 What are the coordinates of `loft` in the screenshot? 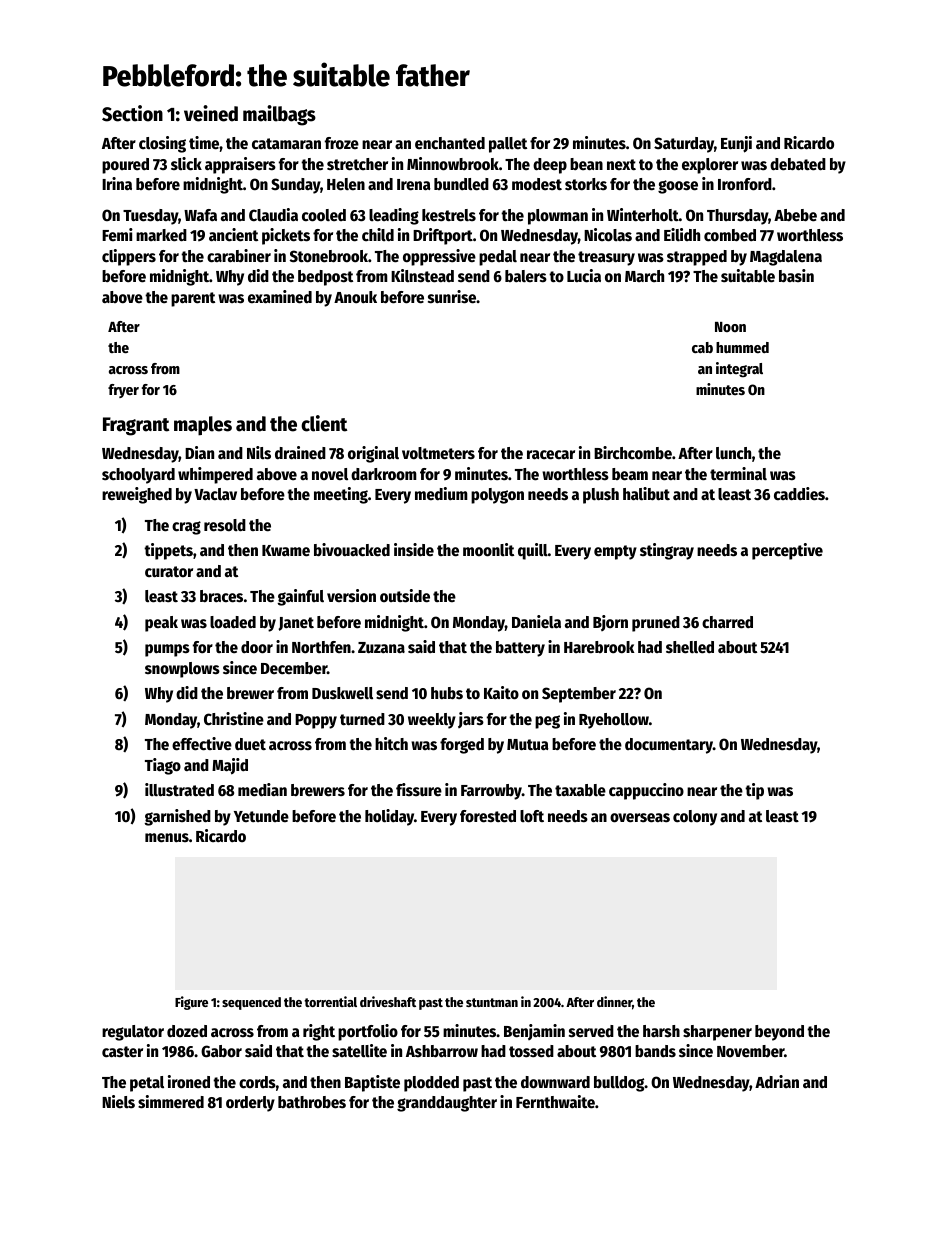 It's located at (532, 816).
